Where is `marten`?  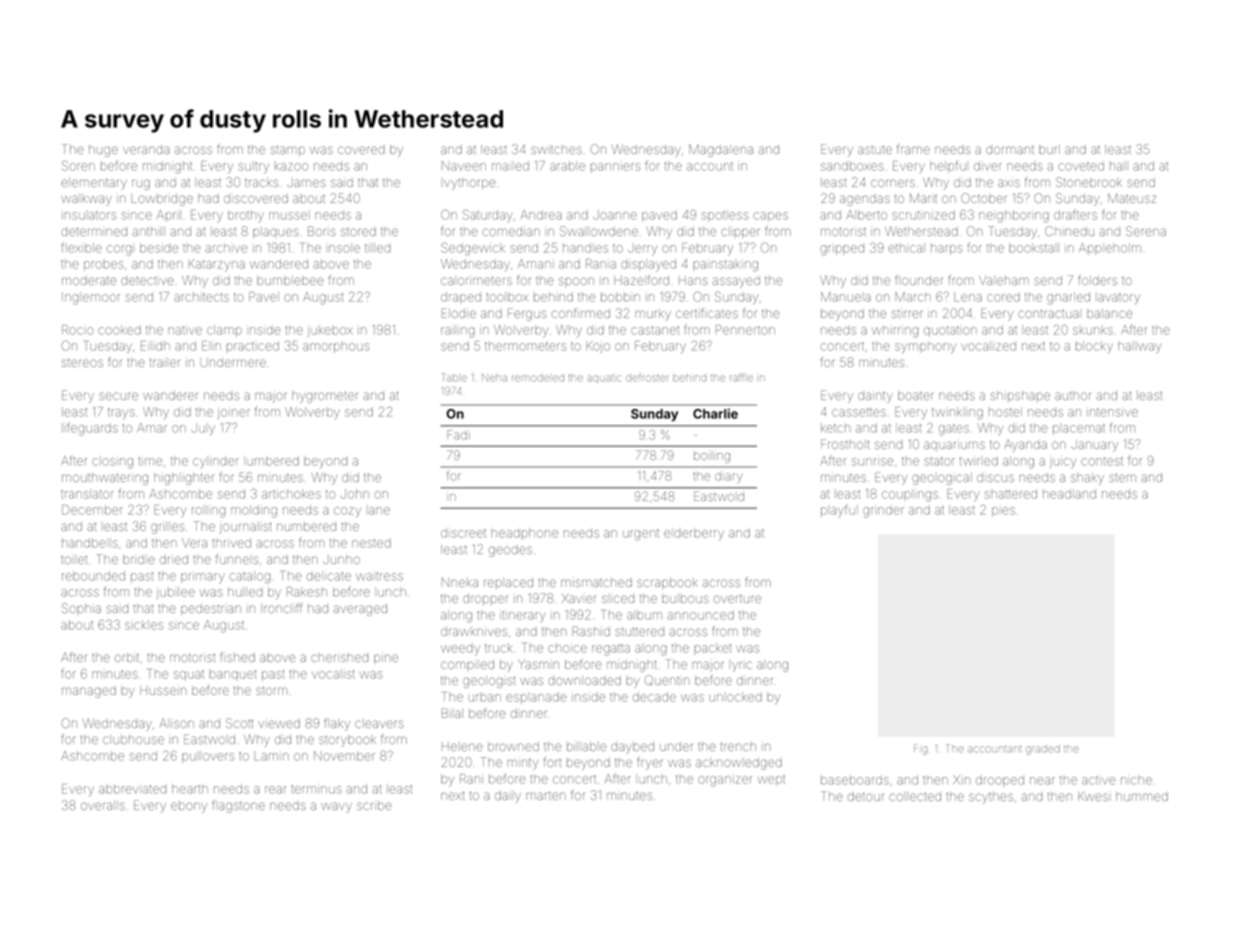
marten is located at coordinates (546, 796).
